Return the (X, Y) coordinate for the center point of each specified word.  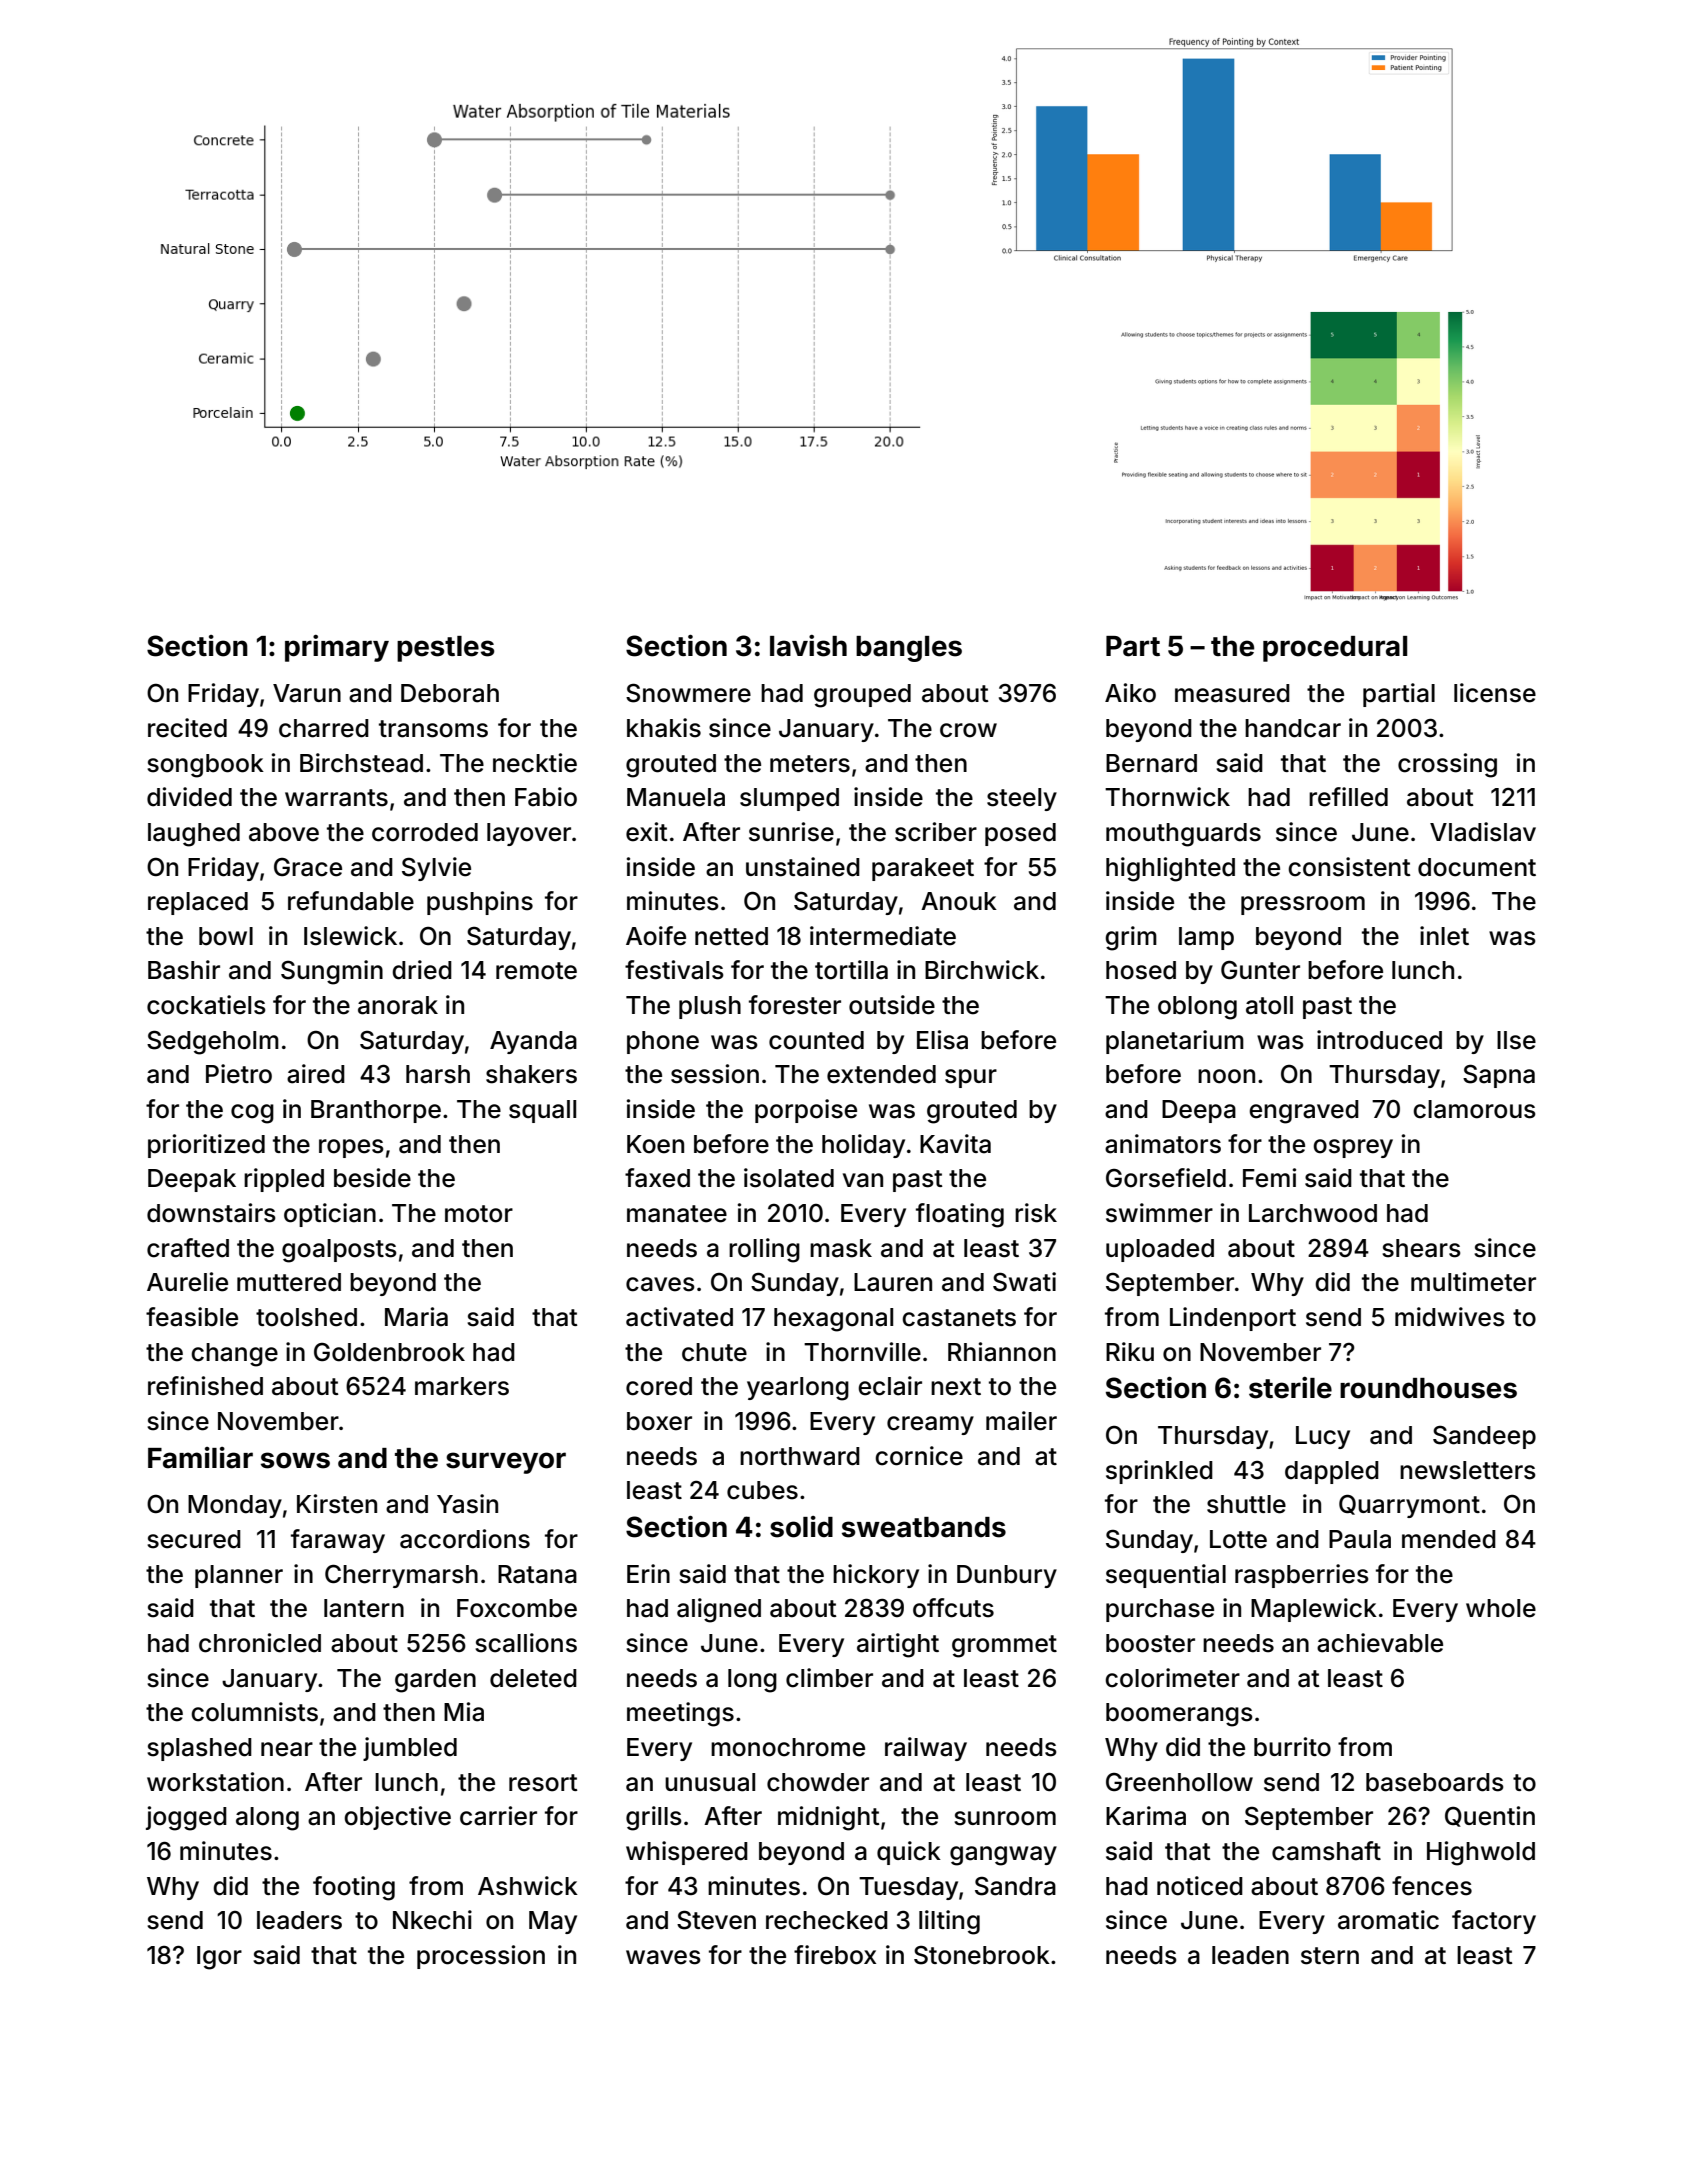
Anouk (959, 901)
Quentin (1490, 1816)
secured (194, 1539)
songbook (205, 766)
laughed (194, 835)
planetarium (1175, 1042)
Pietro (239, 1074)
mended (1449, 1539)
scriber (936, 832)
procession (481, 1957)
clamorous (1474, 1109)
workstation (215, 1782)
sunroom (1005, 1818)
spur (971, 1078)
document (1477, 867)
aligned (719, 1610)
